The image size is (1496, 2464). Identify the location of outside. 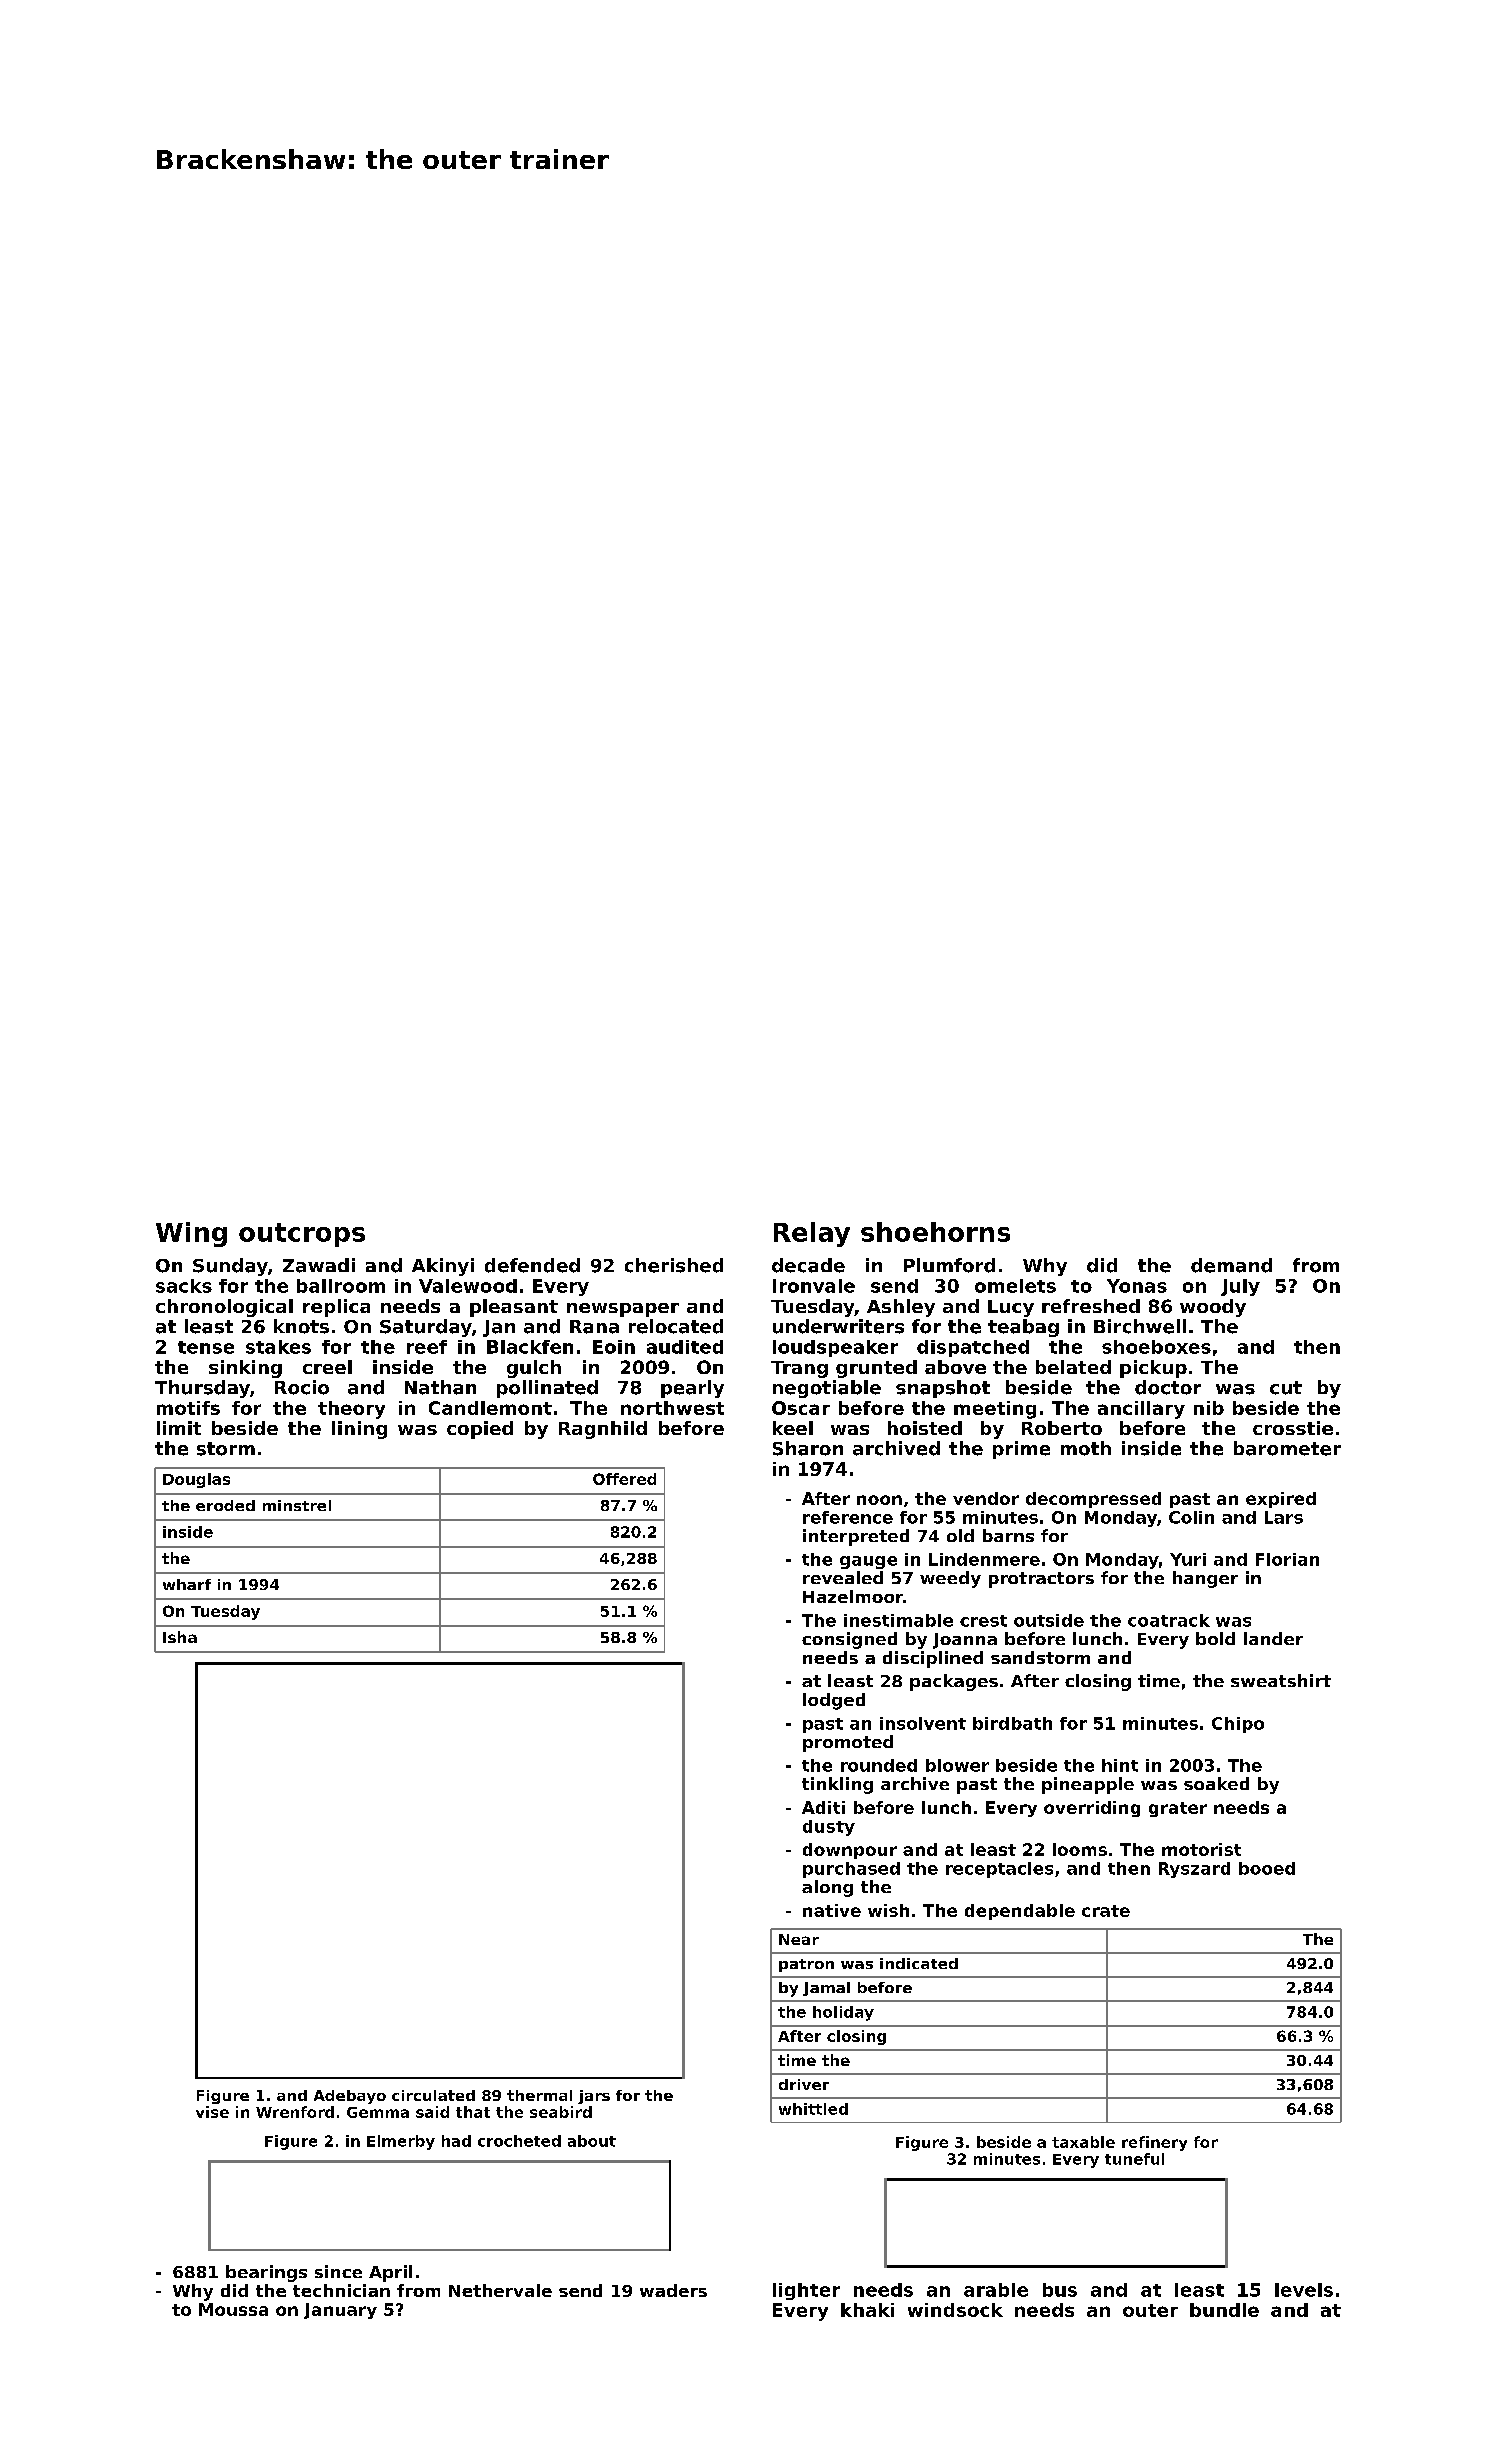
(1049, 1620).
